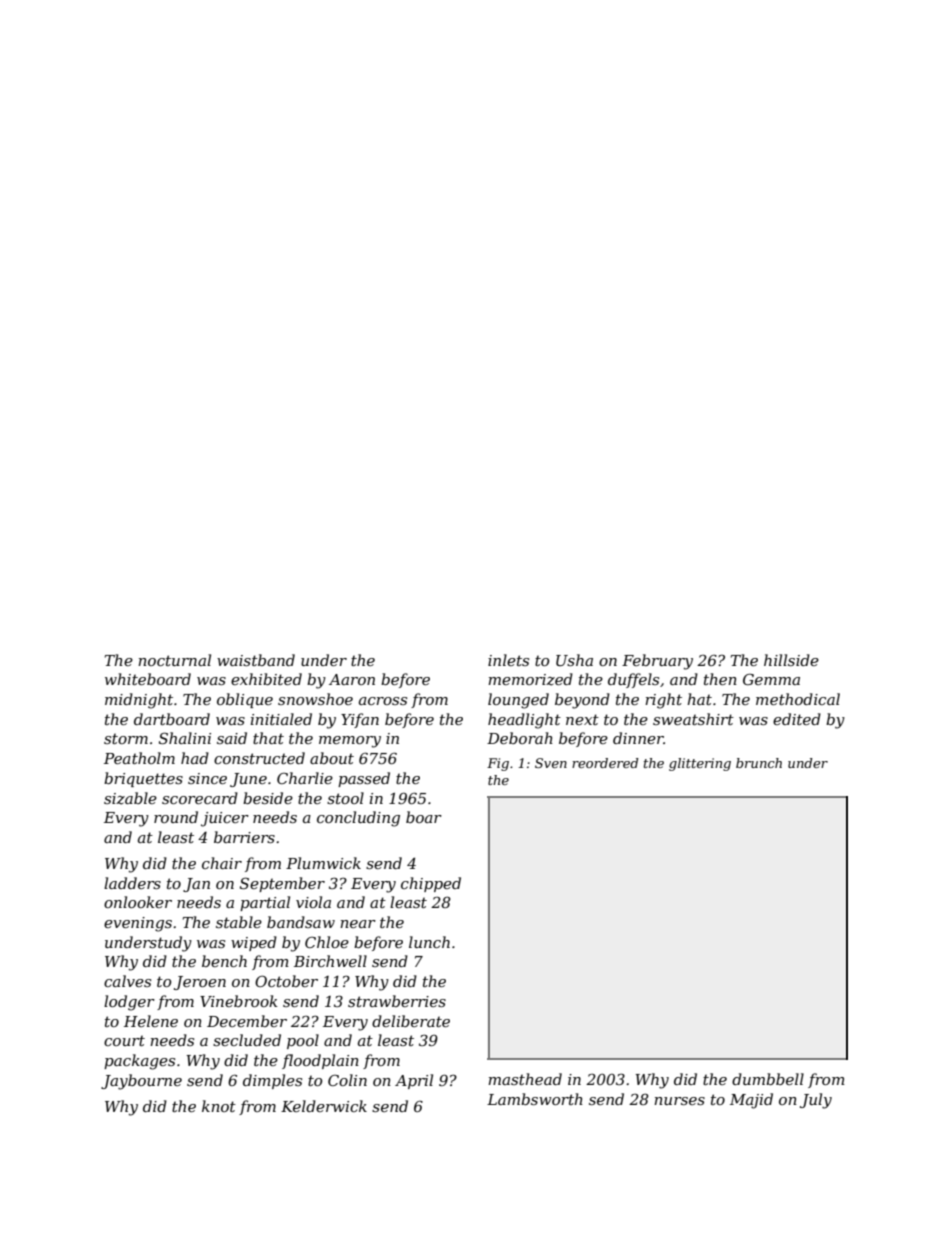  Describe the element at coordinates (411, 1021) in the screenshot. I see `deliberate` at that location.
